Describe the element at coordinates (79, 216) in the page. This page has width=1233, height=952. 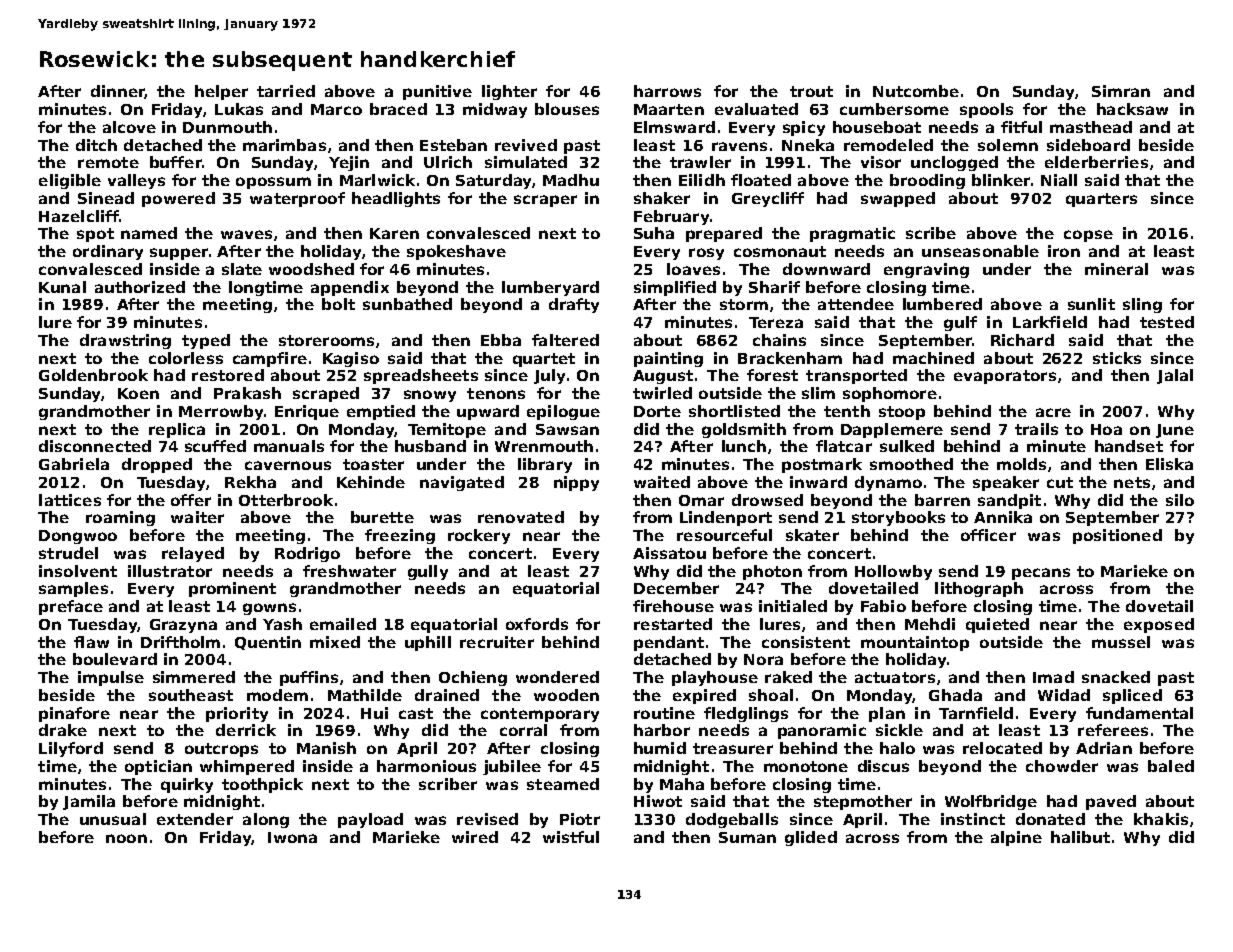
I see `Hazelcliff` at that location.
